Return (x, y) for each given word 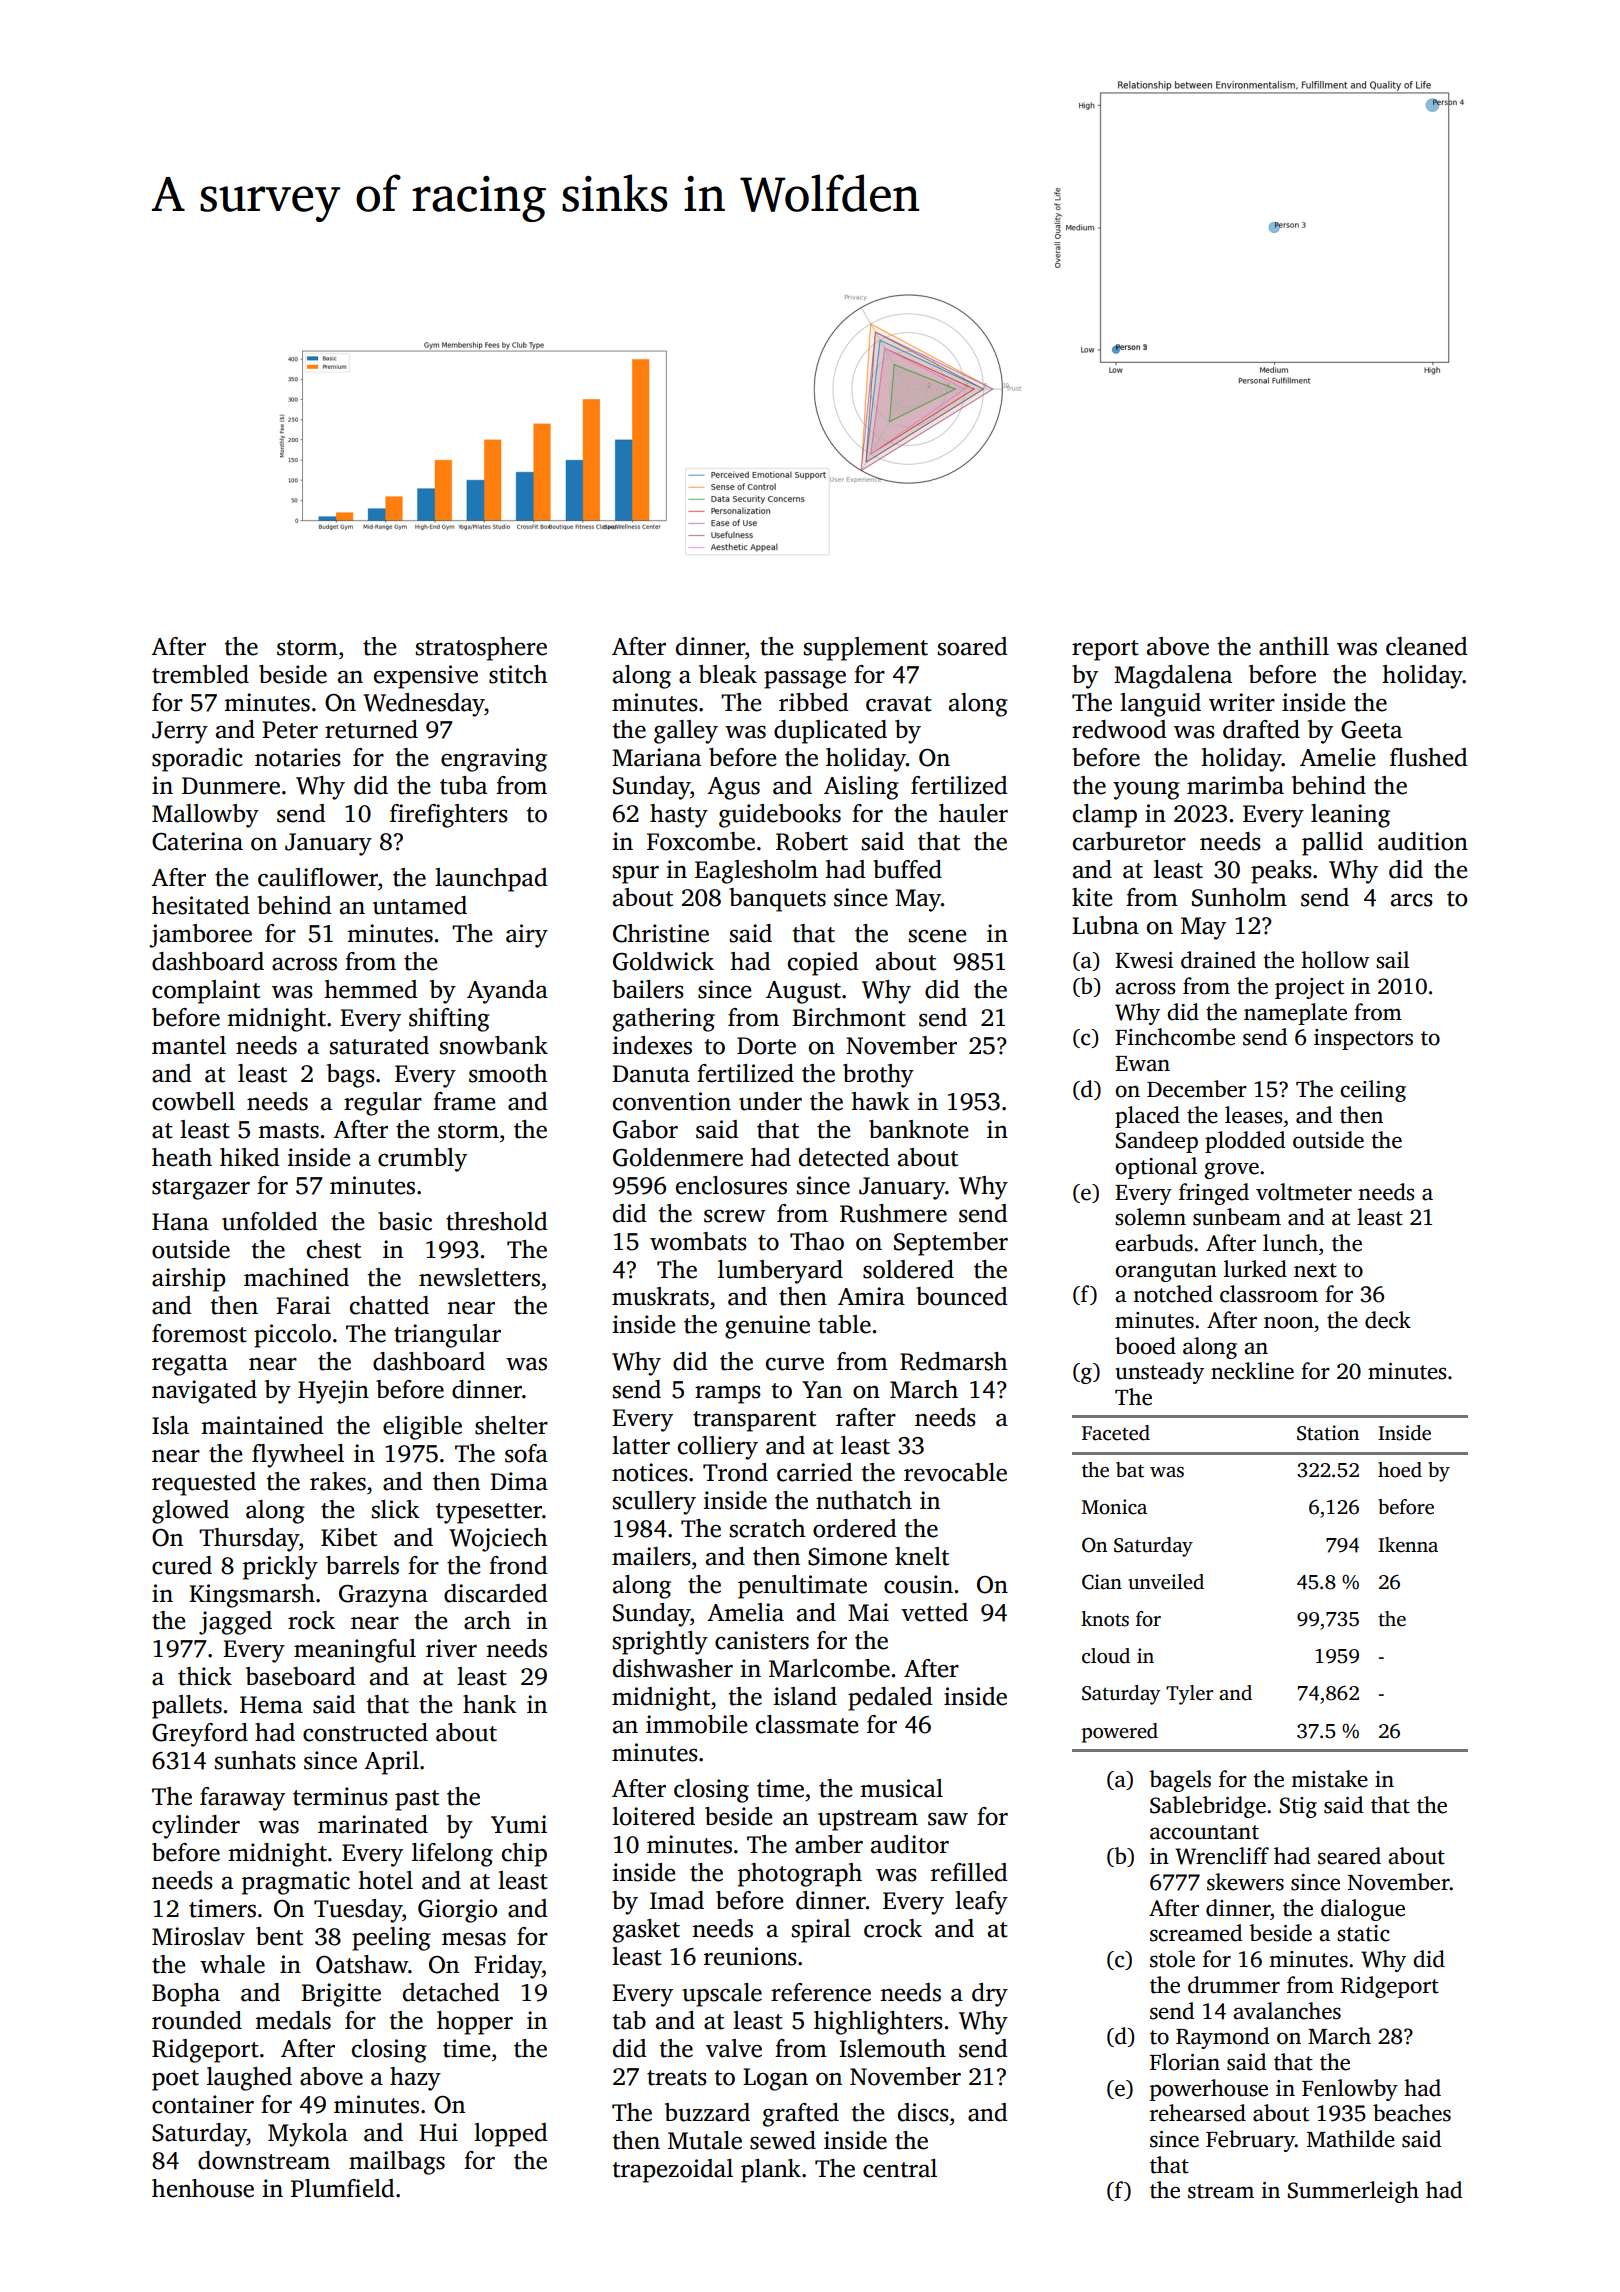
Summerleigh (1353, 2192)
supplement (866, 649)
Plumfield (343, 2188)
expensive (426, 677)
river (451, 1648)
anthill (1294, 646)
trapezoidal (673, 2171)
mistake (1329, 1779)
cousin (918, 1584)
